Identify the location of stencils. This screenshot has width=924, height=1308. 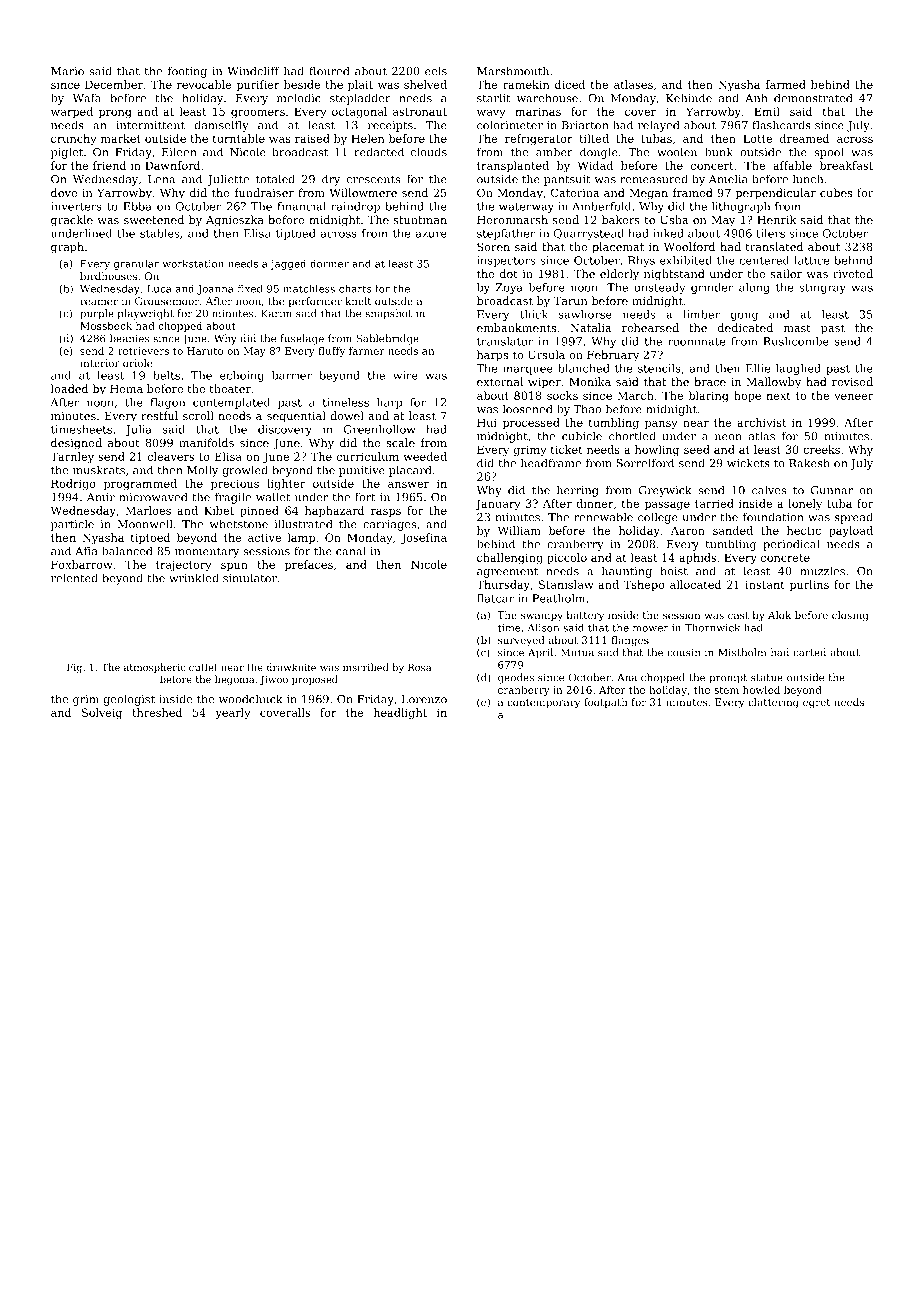
(659, 368).
